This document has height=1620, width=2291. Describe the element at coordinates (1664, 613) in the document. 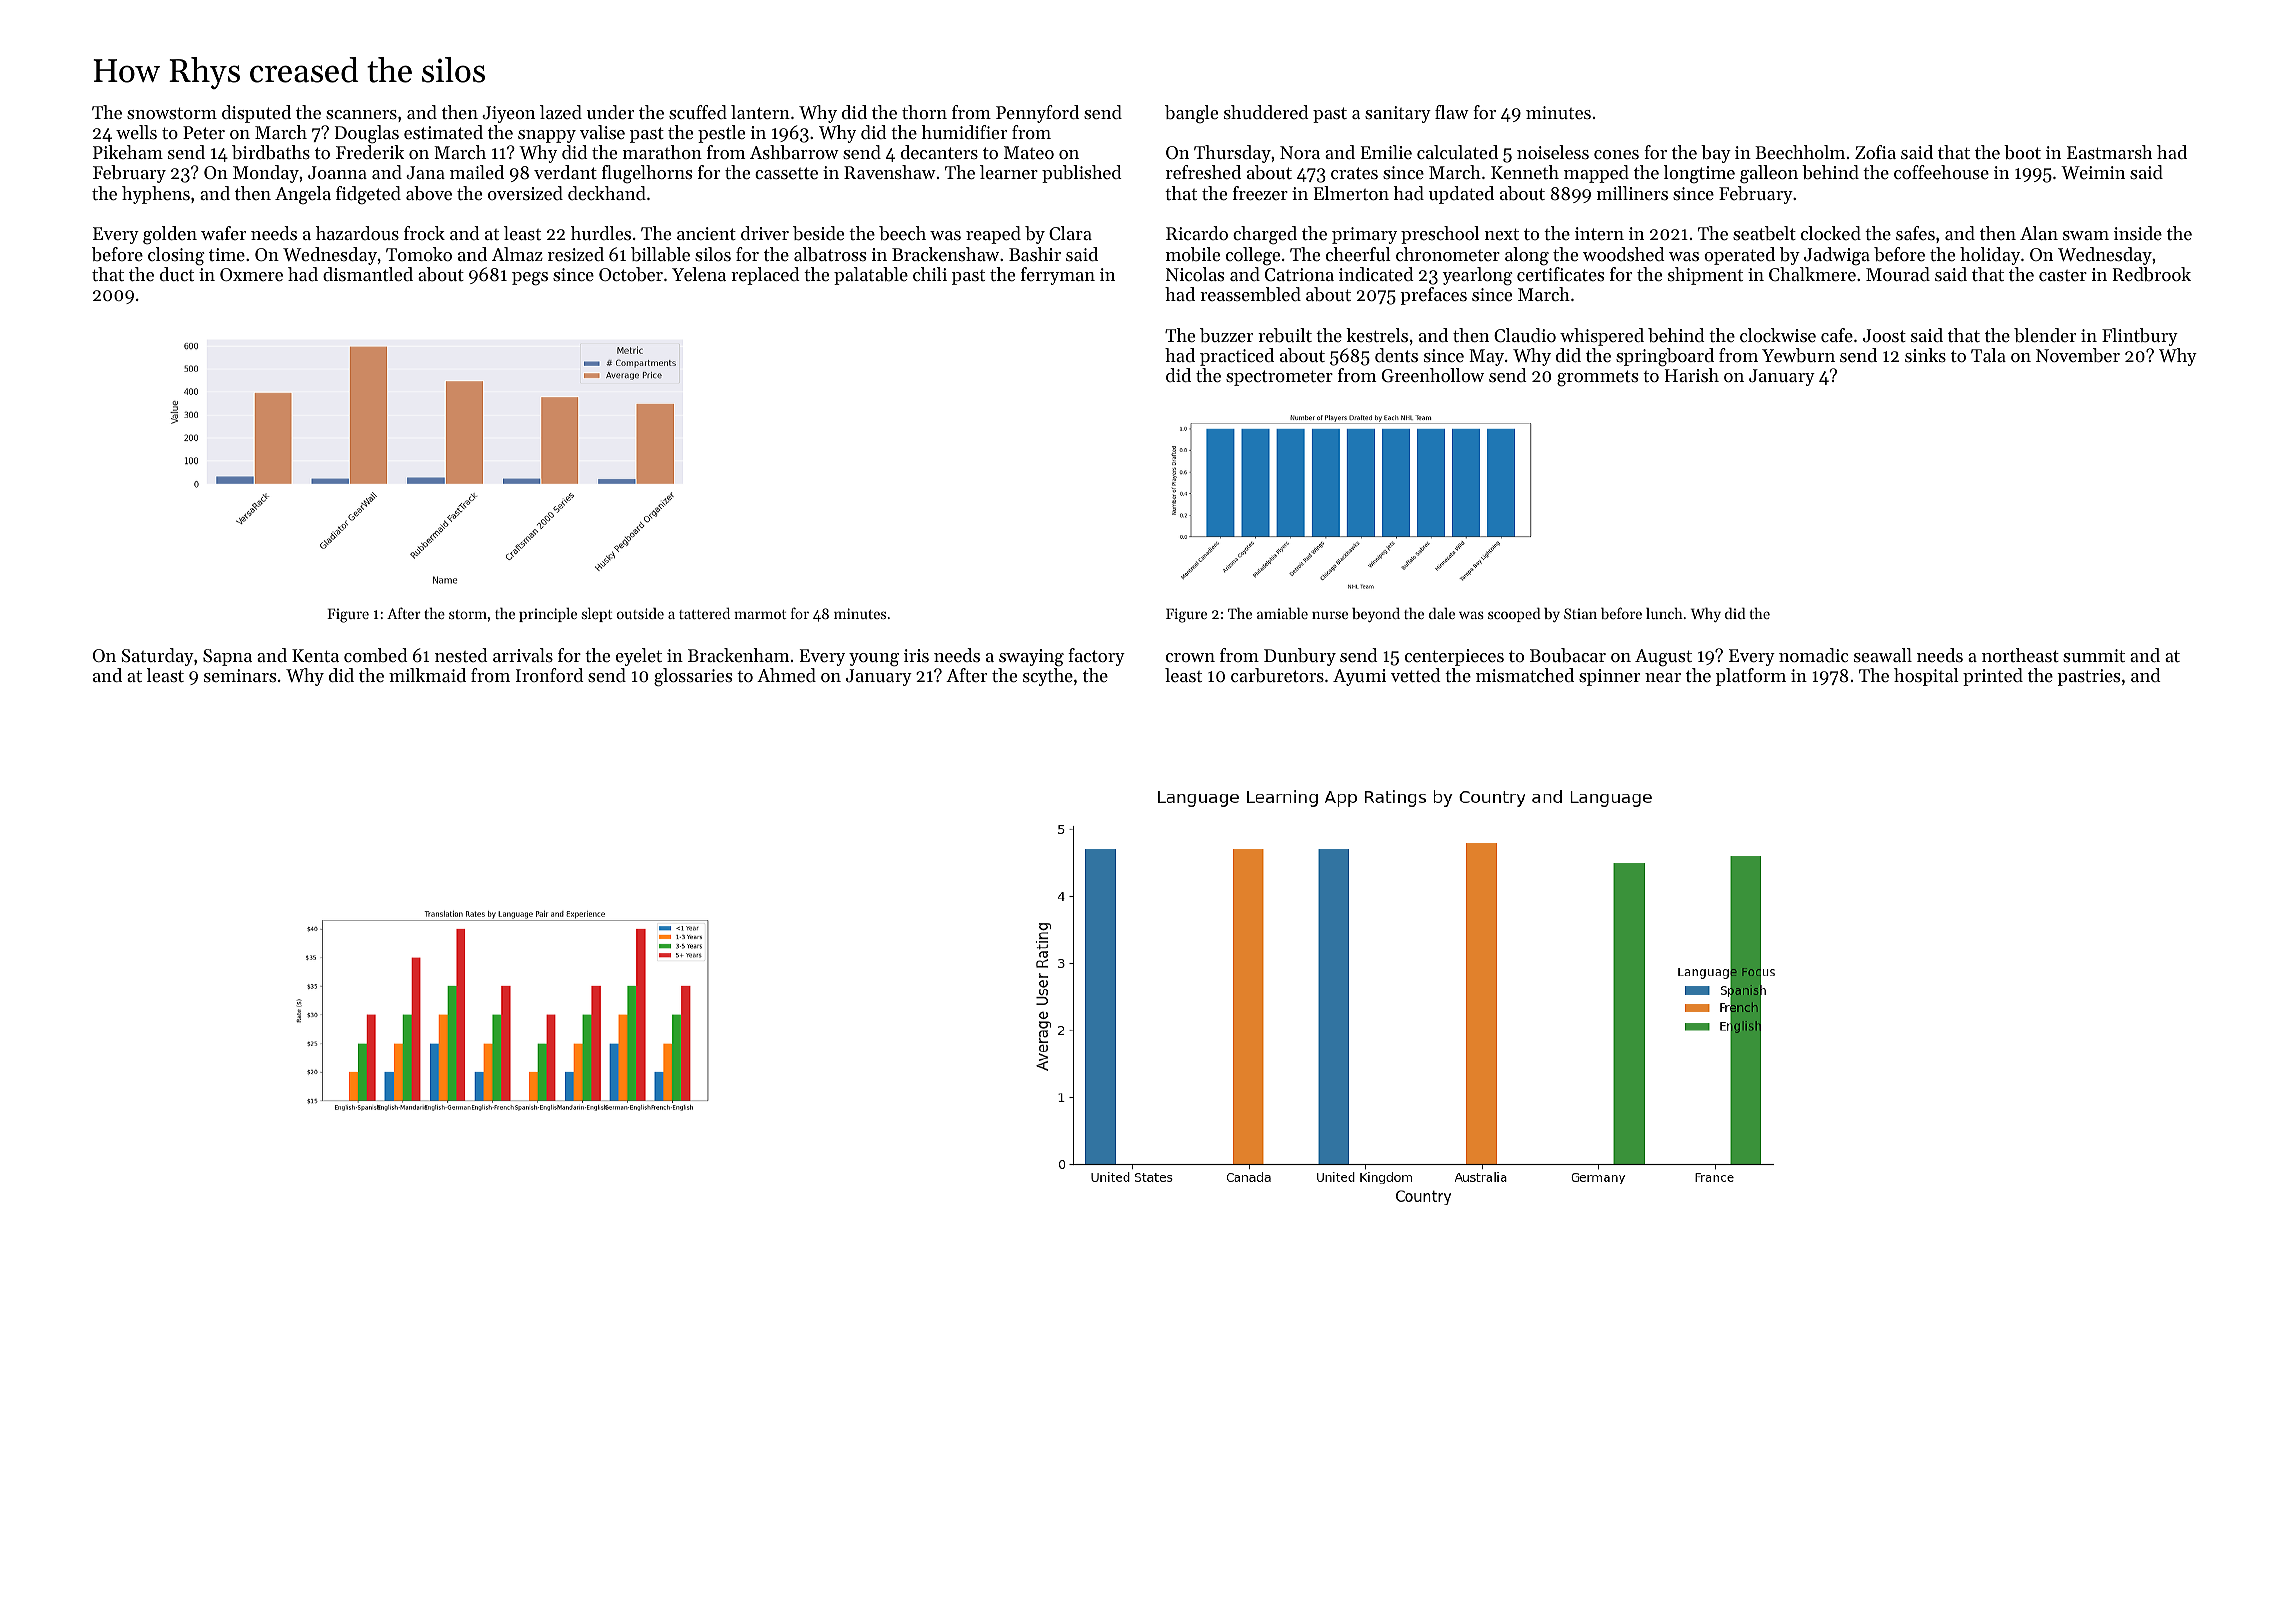

I see `lunch` at that location.
